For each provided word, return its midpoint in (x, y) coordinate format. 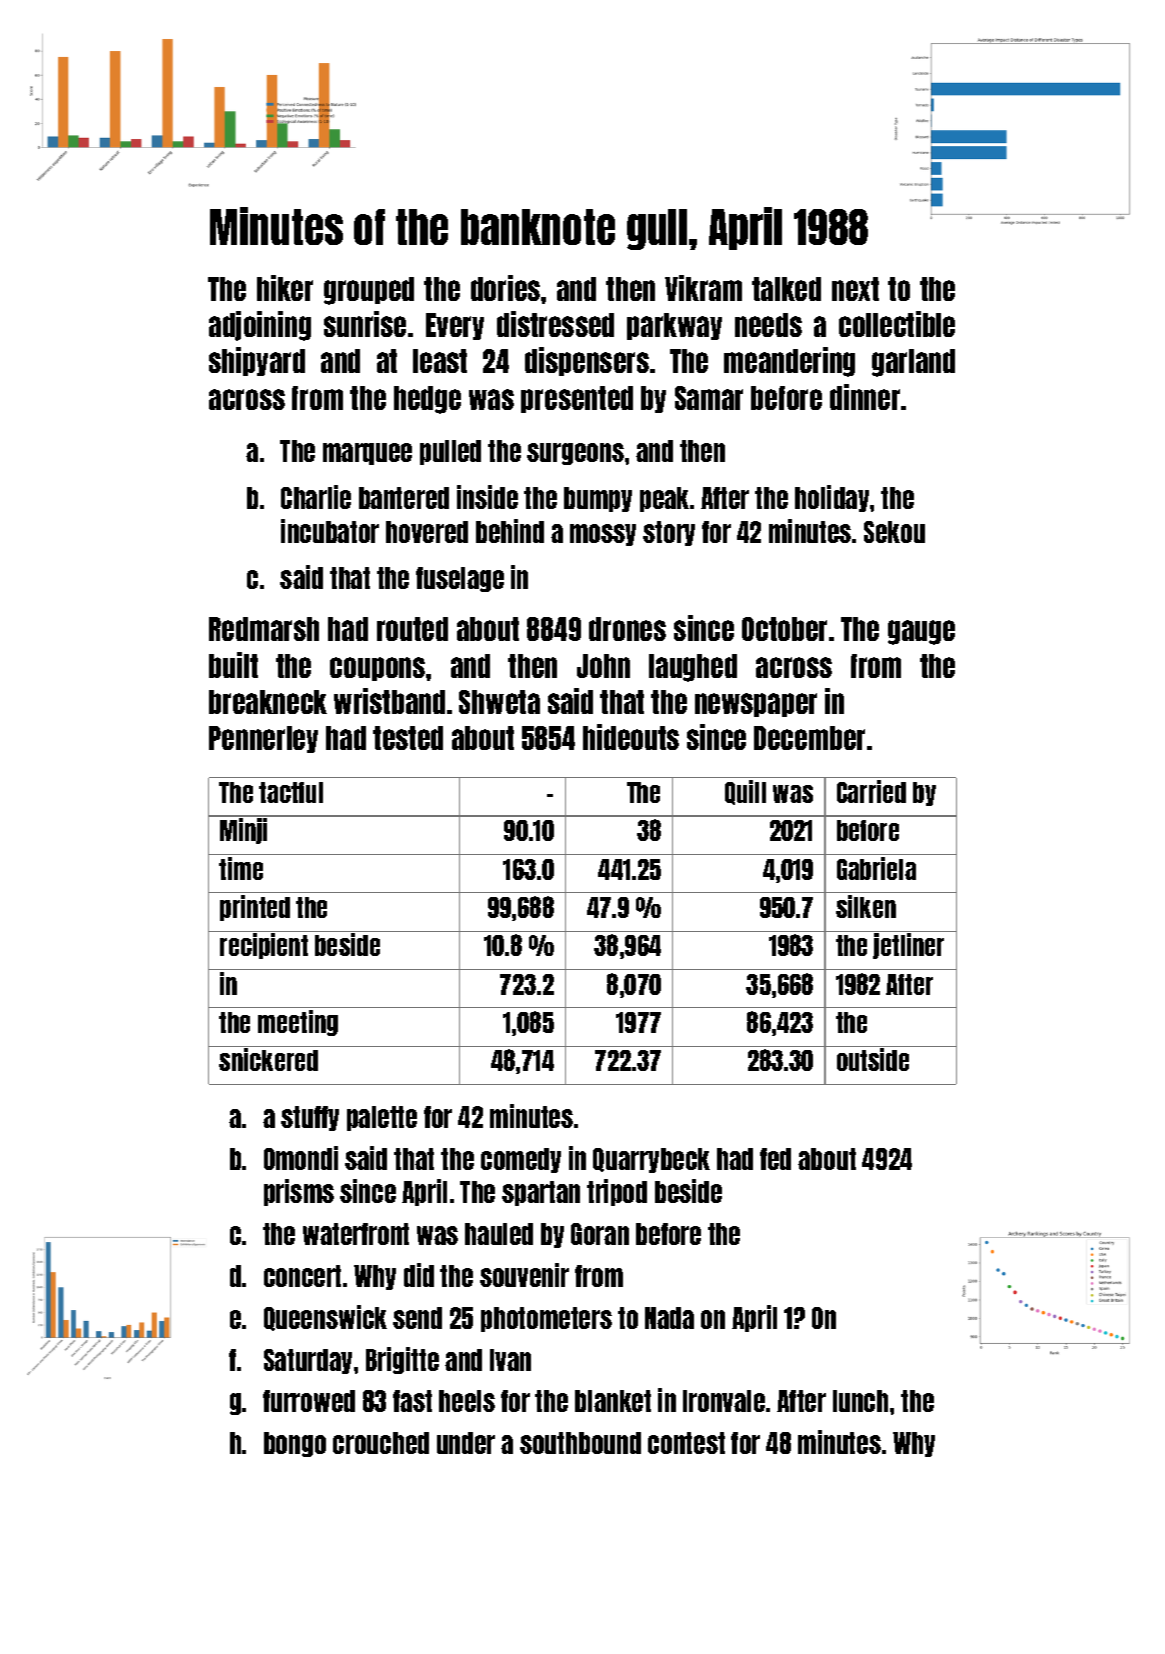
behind (510, 531)
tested (408, 738)
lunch (860, 1401)
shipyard (257, 361)
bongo (295, 1444)
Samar (709, 398)
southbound (580, 1443)
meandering (789, 362)
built (233, 665)
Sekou (894, 532)
